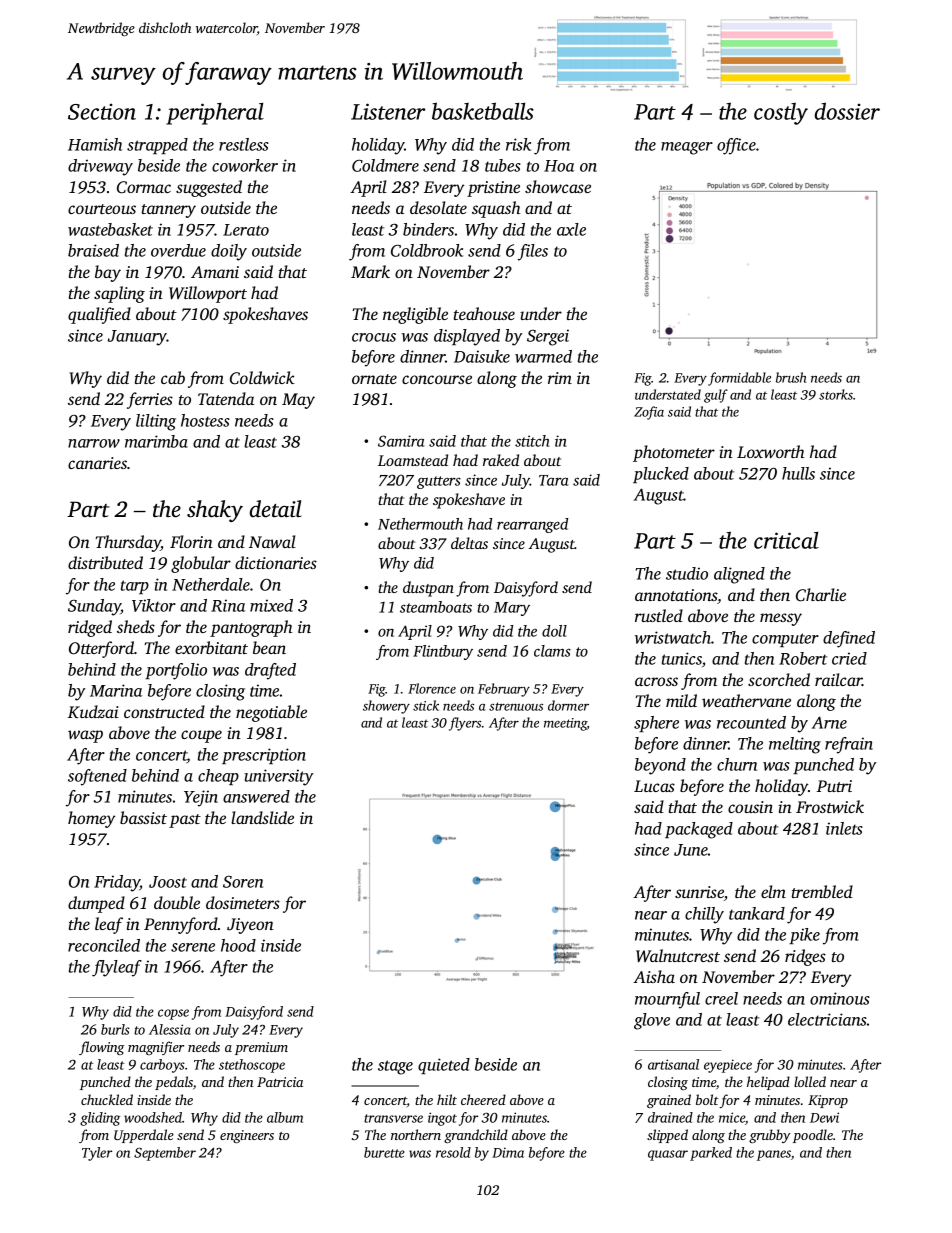  I want to click on Charlie, so click(821, 595).
